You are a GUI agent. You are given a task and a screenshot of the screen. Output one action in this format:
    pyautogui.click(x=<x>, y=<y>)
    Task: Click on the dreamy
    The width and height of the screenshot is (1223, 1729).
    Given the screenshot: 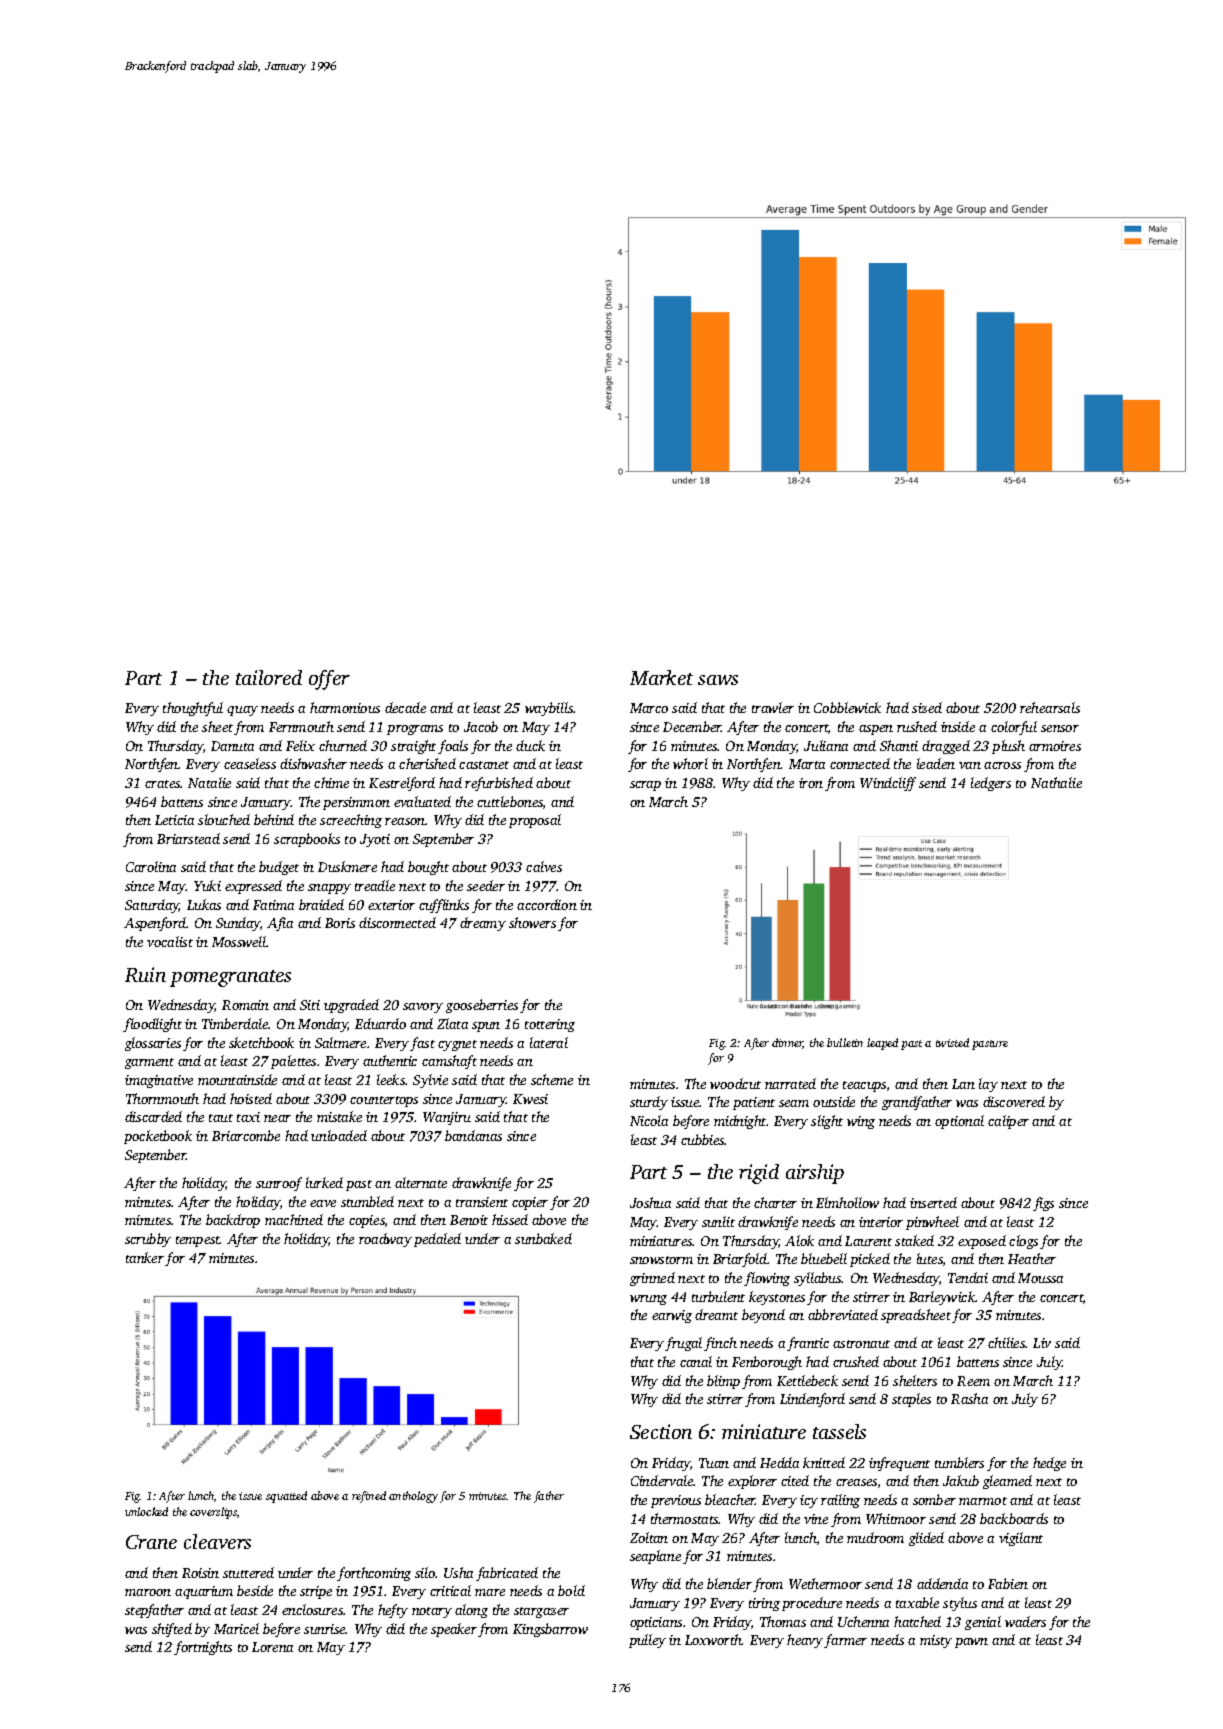 What is the action you would take?
    pyautogui.click(x=483, y=924)
